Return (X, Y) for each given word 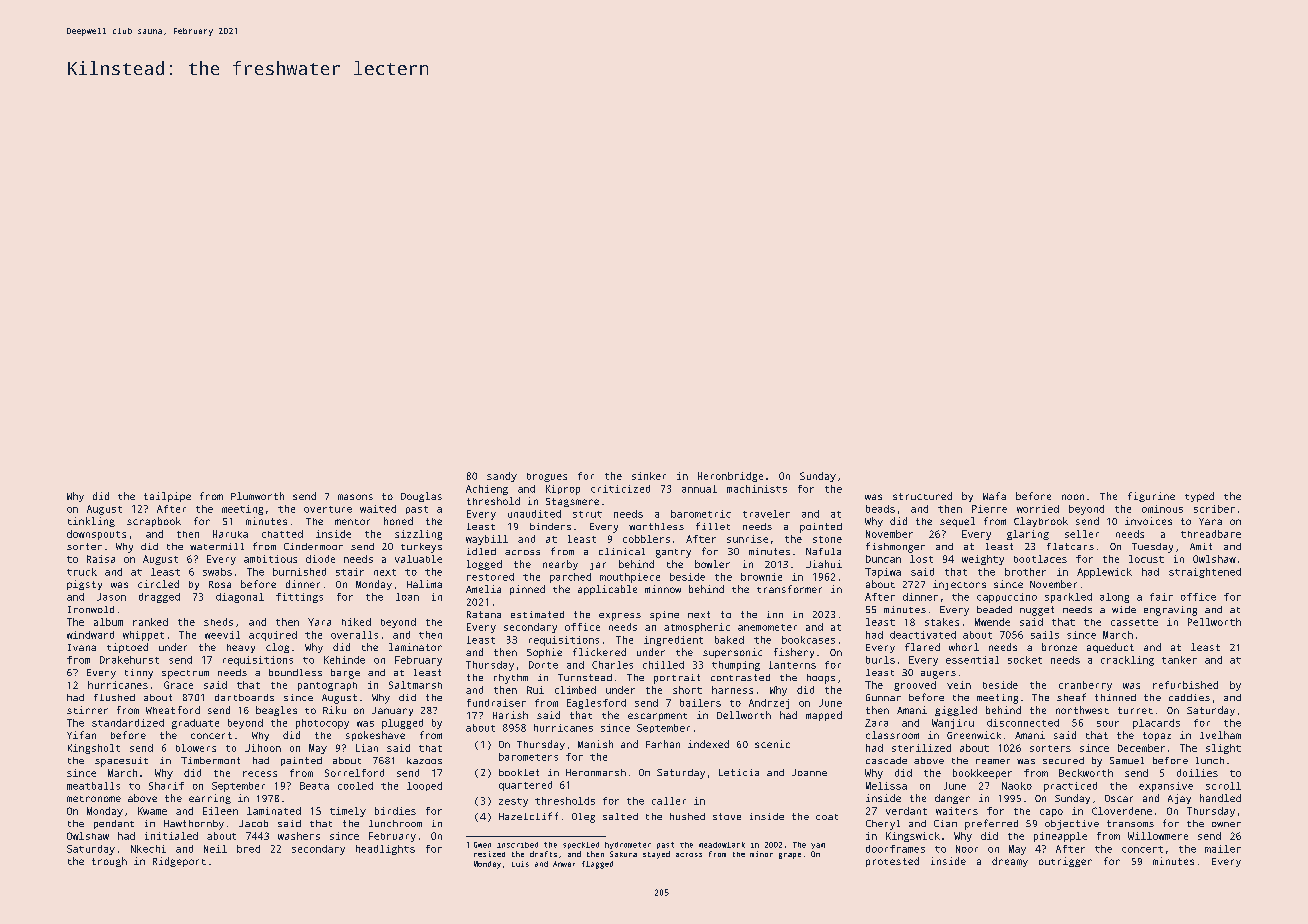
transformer (789, 589)
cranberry (1085, 686)
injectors (959, 585)
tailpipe (167, 497)
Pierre (989, 509)
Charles (612, 665)
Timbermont (210, 760)
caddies (1189, 697)
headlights (385, 850)
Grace (178, 685)
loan (407, 597)
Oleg (583, 818)
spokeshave (375, 736)
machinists (757, 489)
